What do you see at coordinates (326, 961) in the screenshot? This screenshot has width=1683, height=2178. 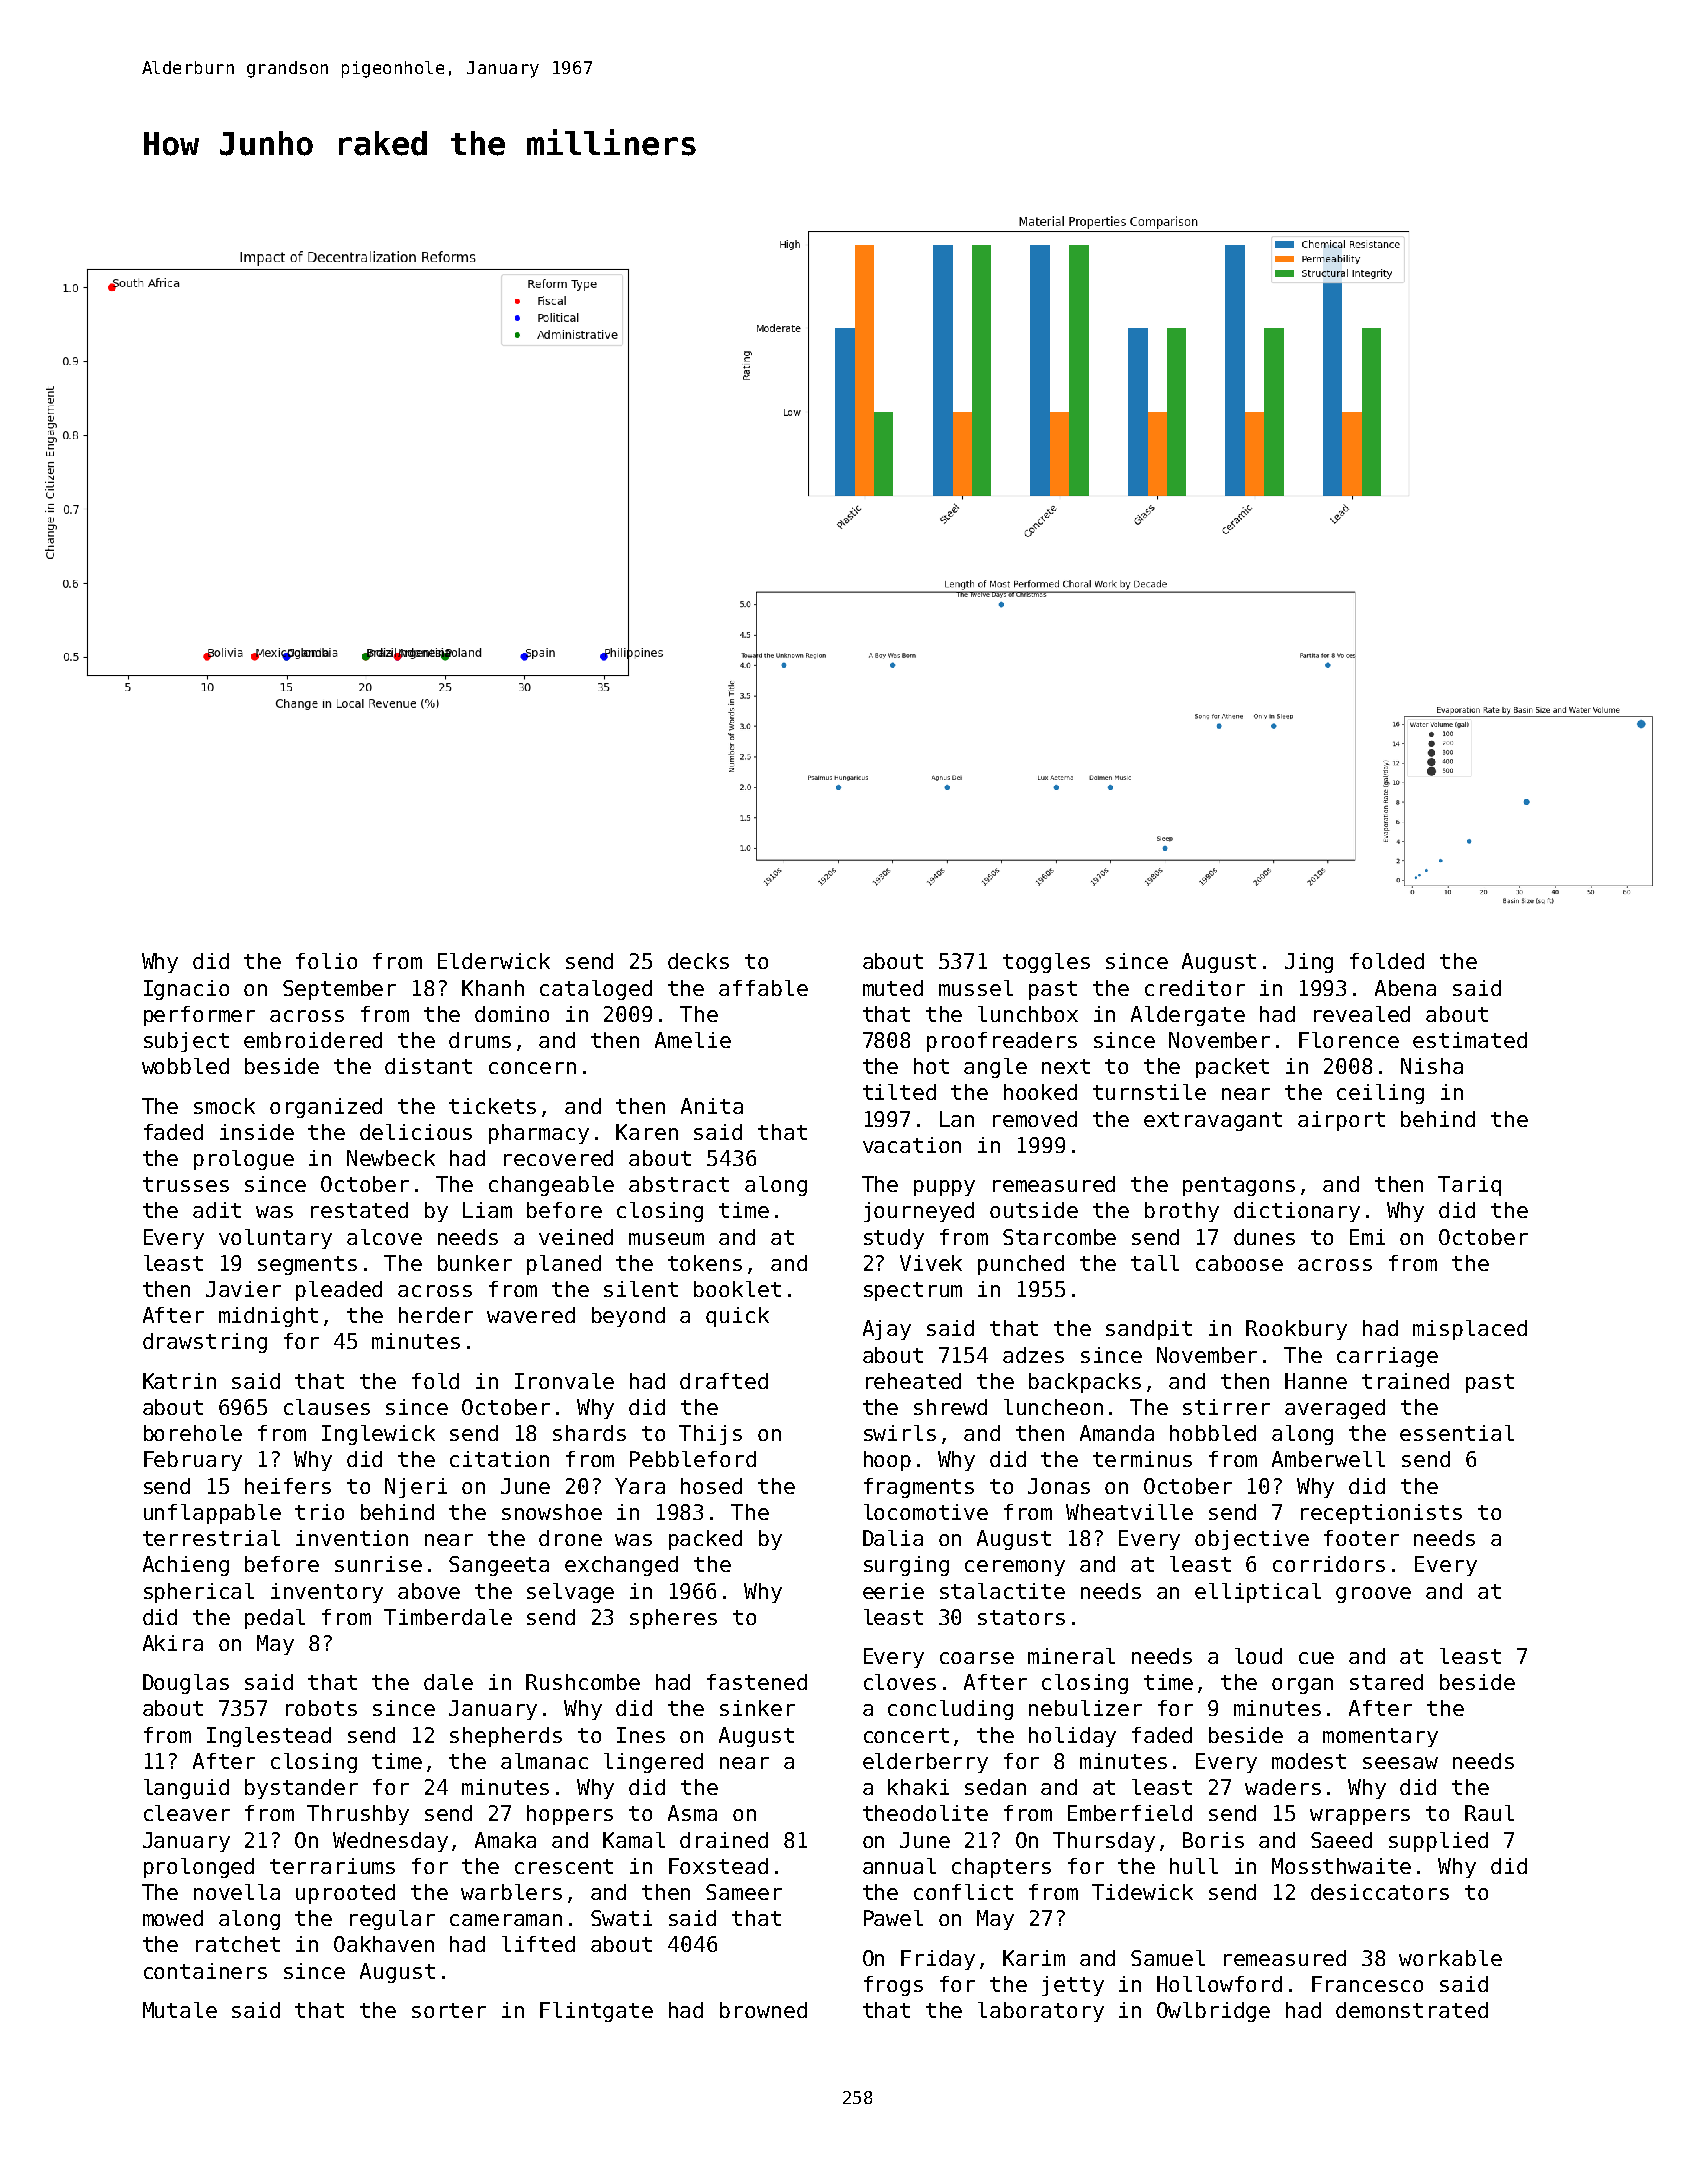 I see `folio` at bounding box center [326, 961].
